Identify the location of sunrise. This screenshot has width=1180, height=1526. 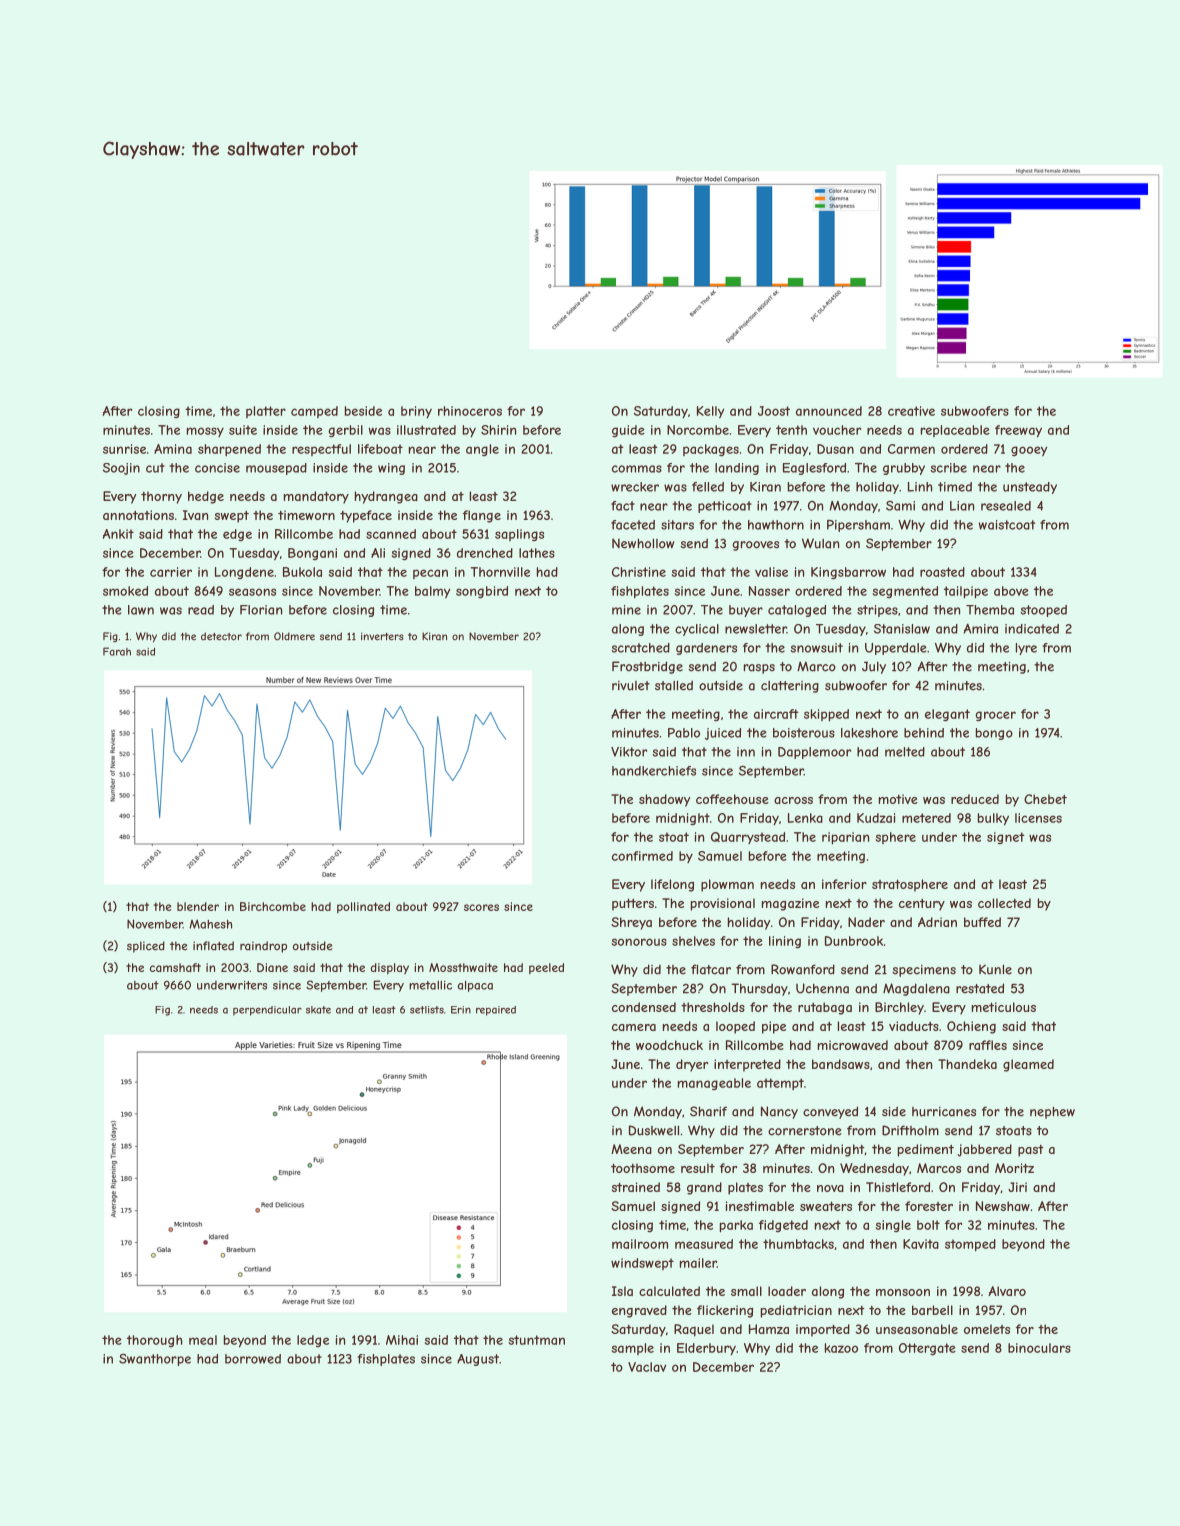
(124, 449).
